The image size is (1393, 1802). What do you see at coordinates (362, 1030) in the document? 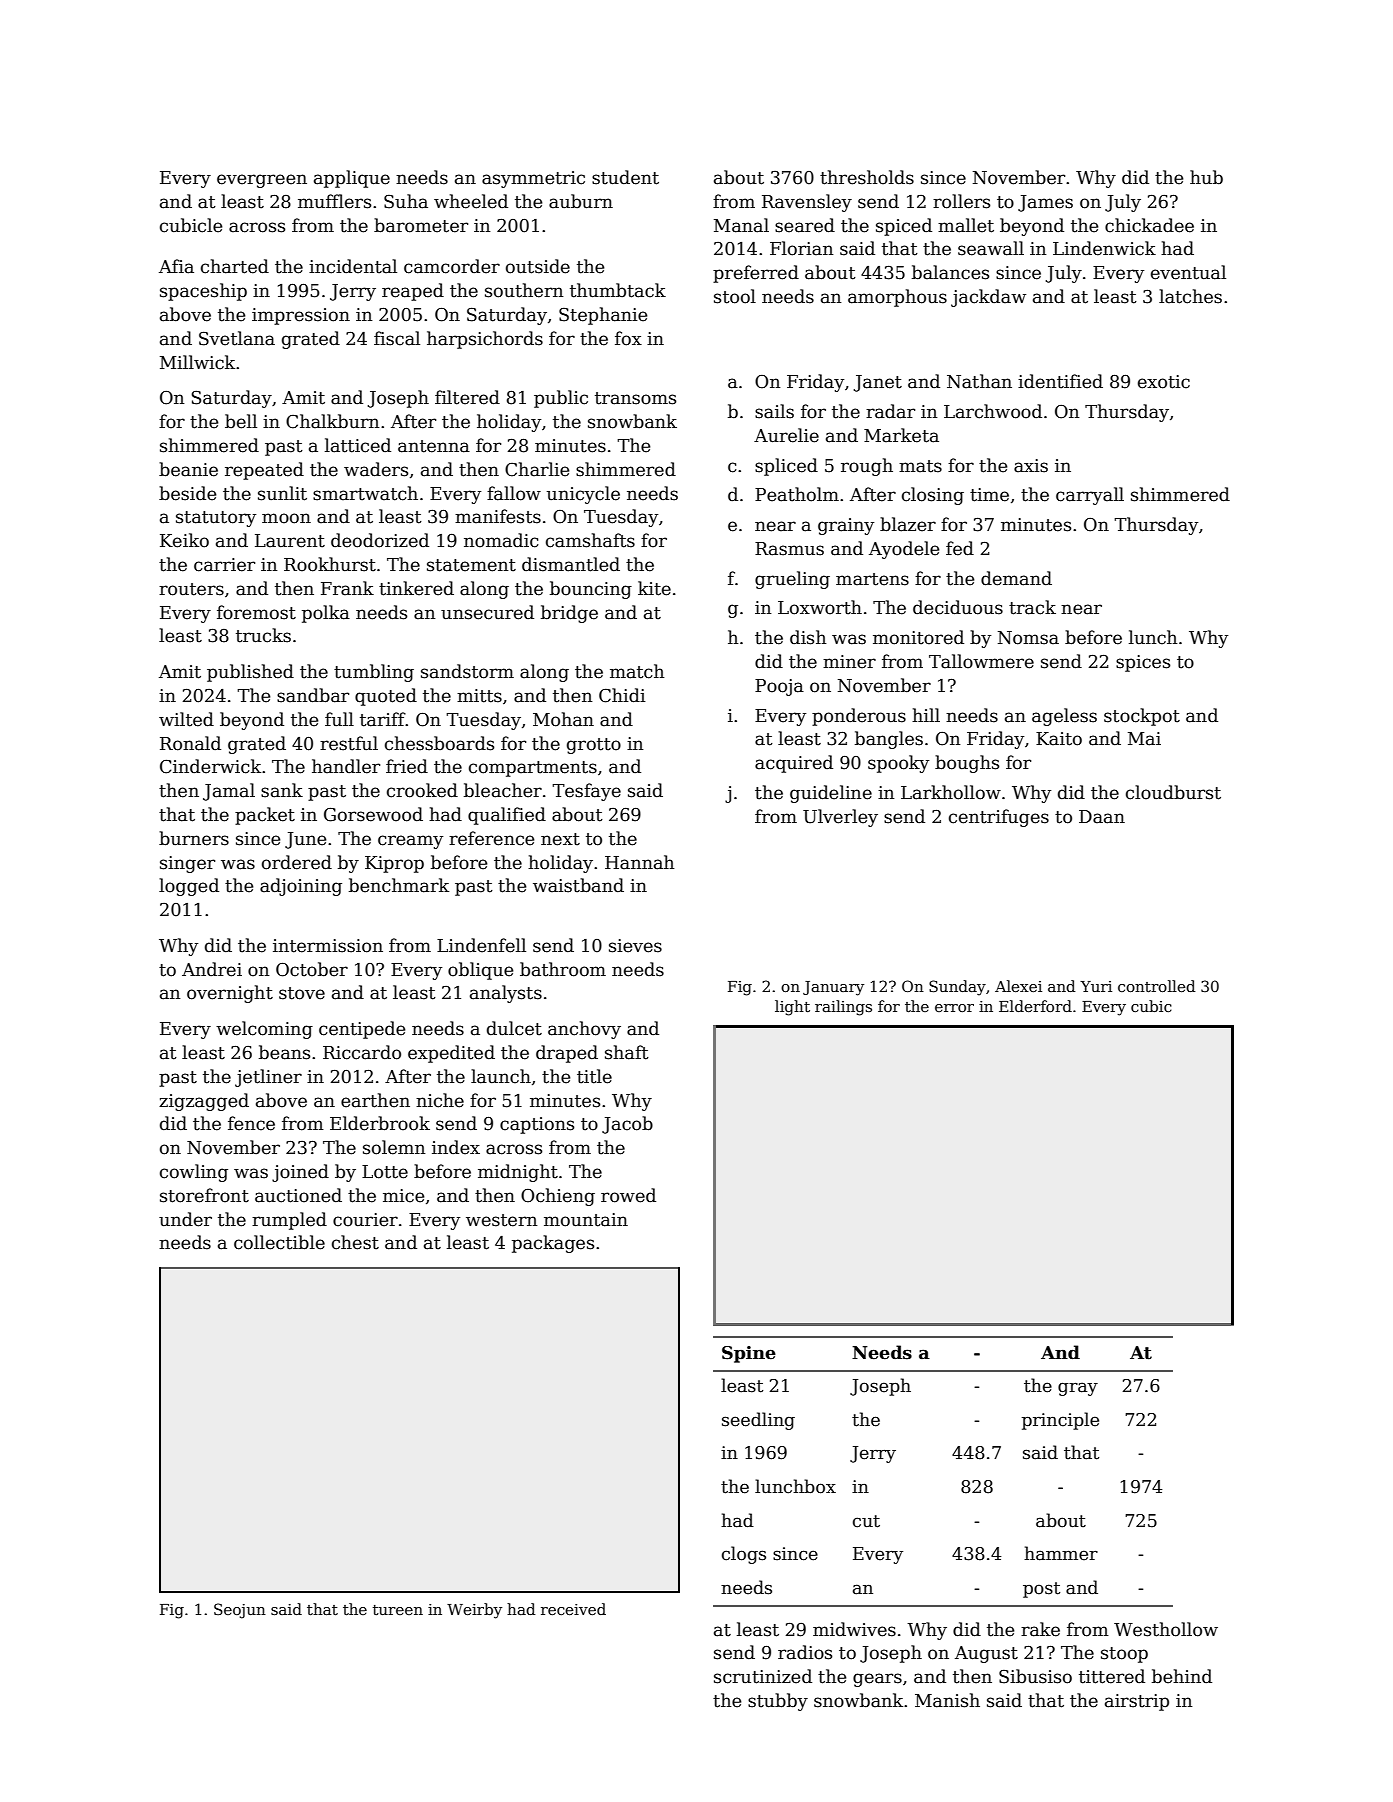
I see `centipede` at bounding box center [362, 1030].
